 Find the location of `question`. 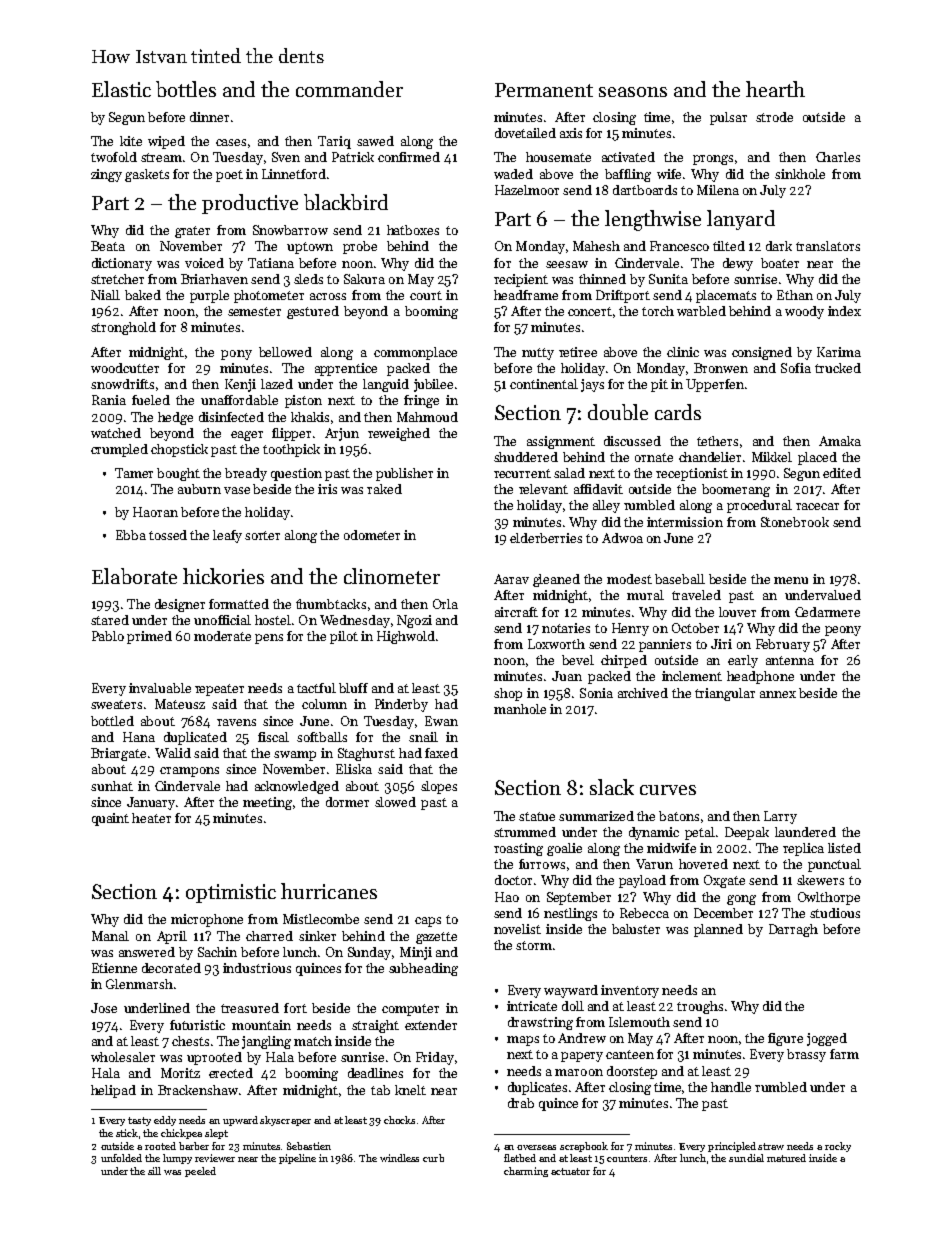

question is located at coordinates (296, 474).
